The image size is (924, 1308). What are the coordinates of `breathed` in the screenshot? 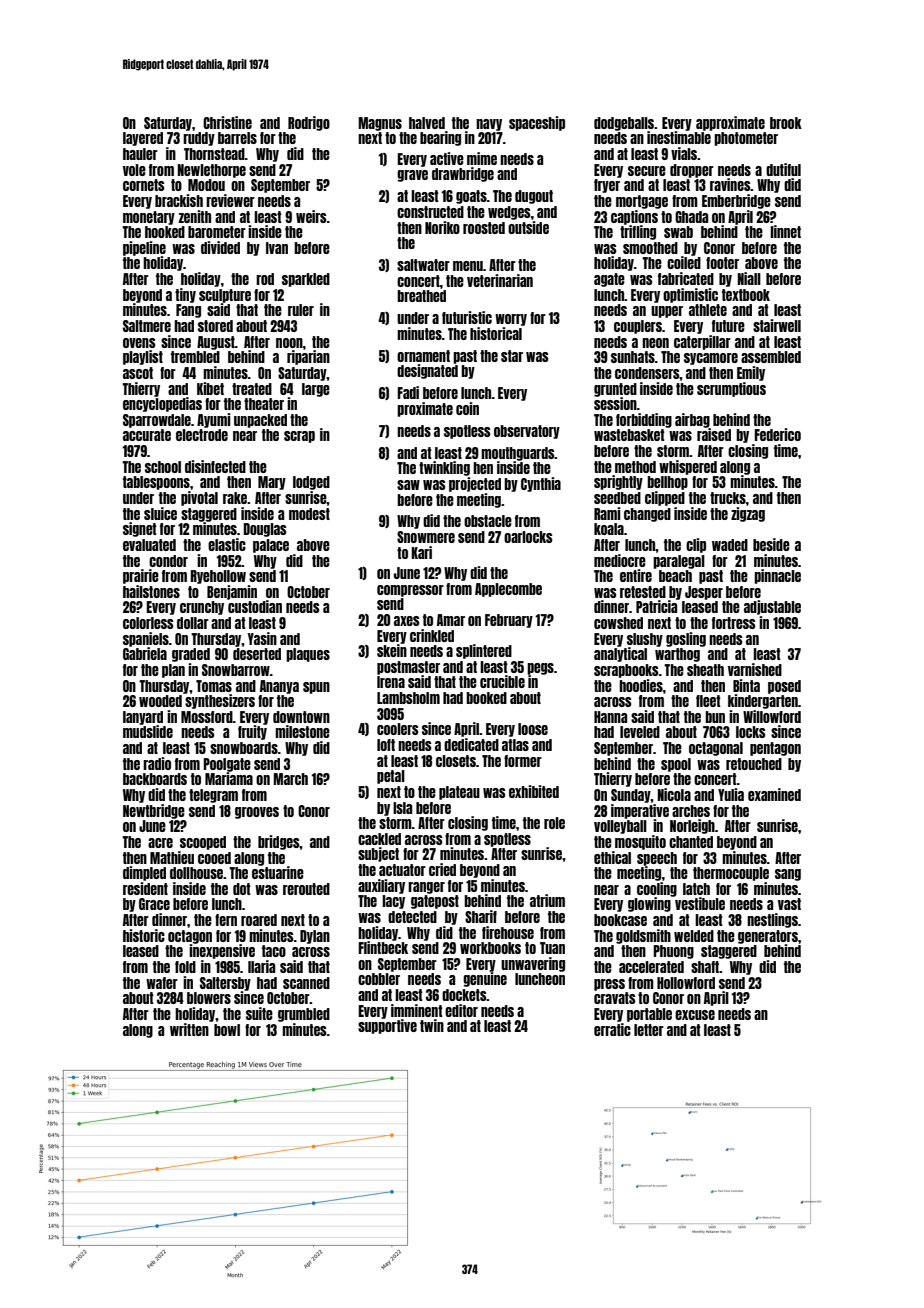 It's located at (421, 296).
